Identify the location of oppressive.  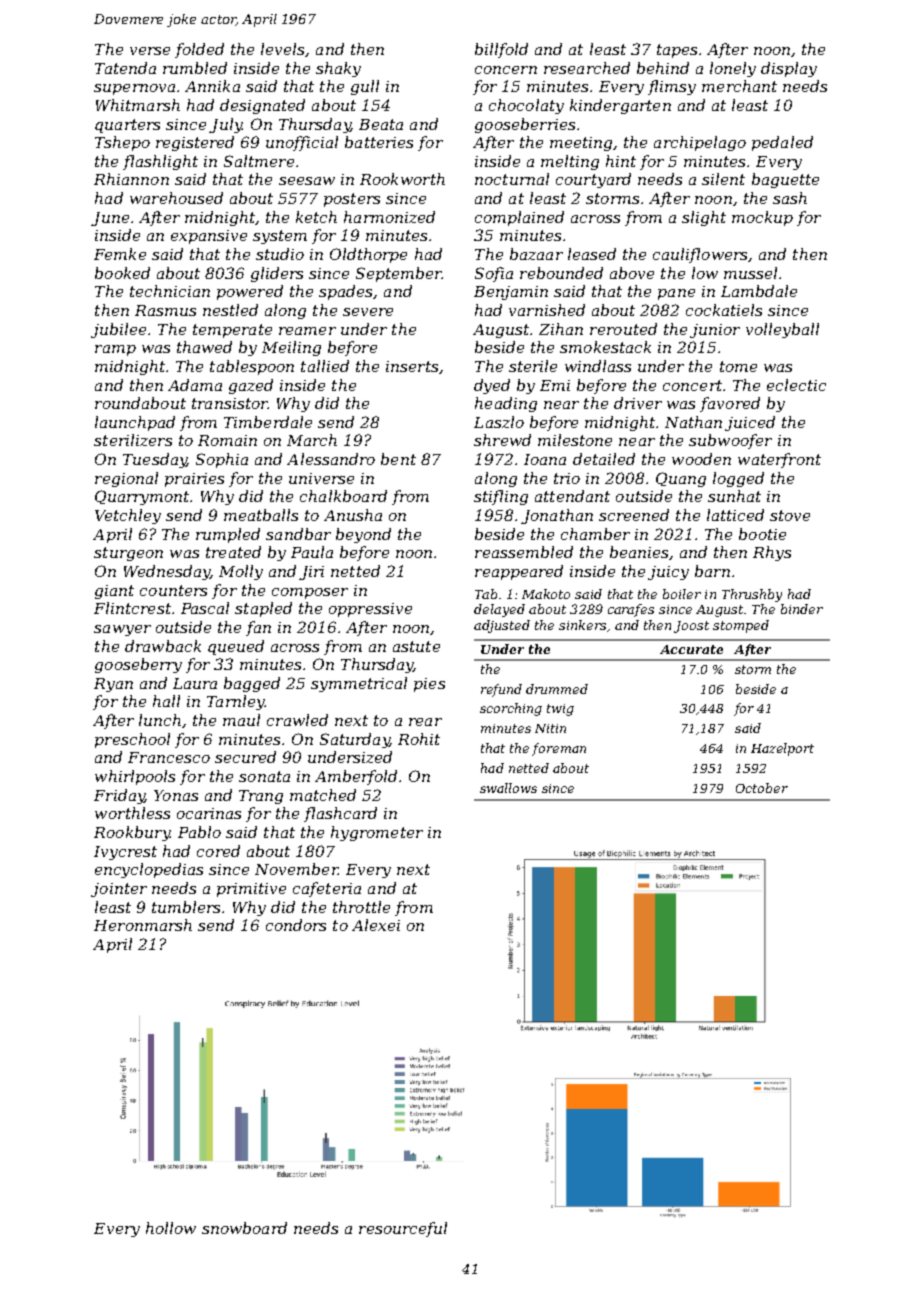
(370, 610).
